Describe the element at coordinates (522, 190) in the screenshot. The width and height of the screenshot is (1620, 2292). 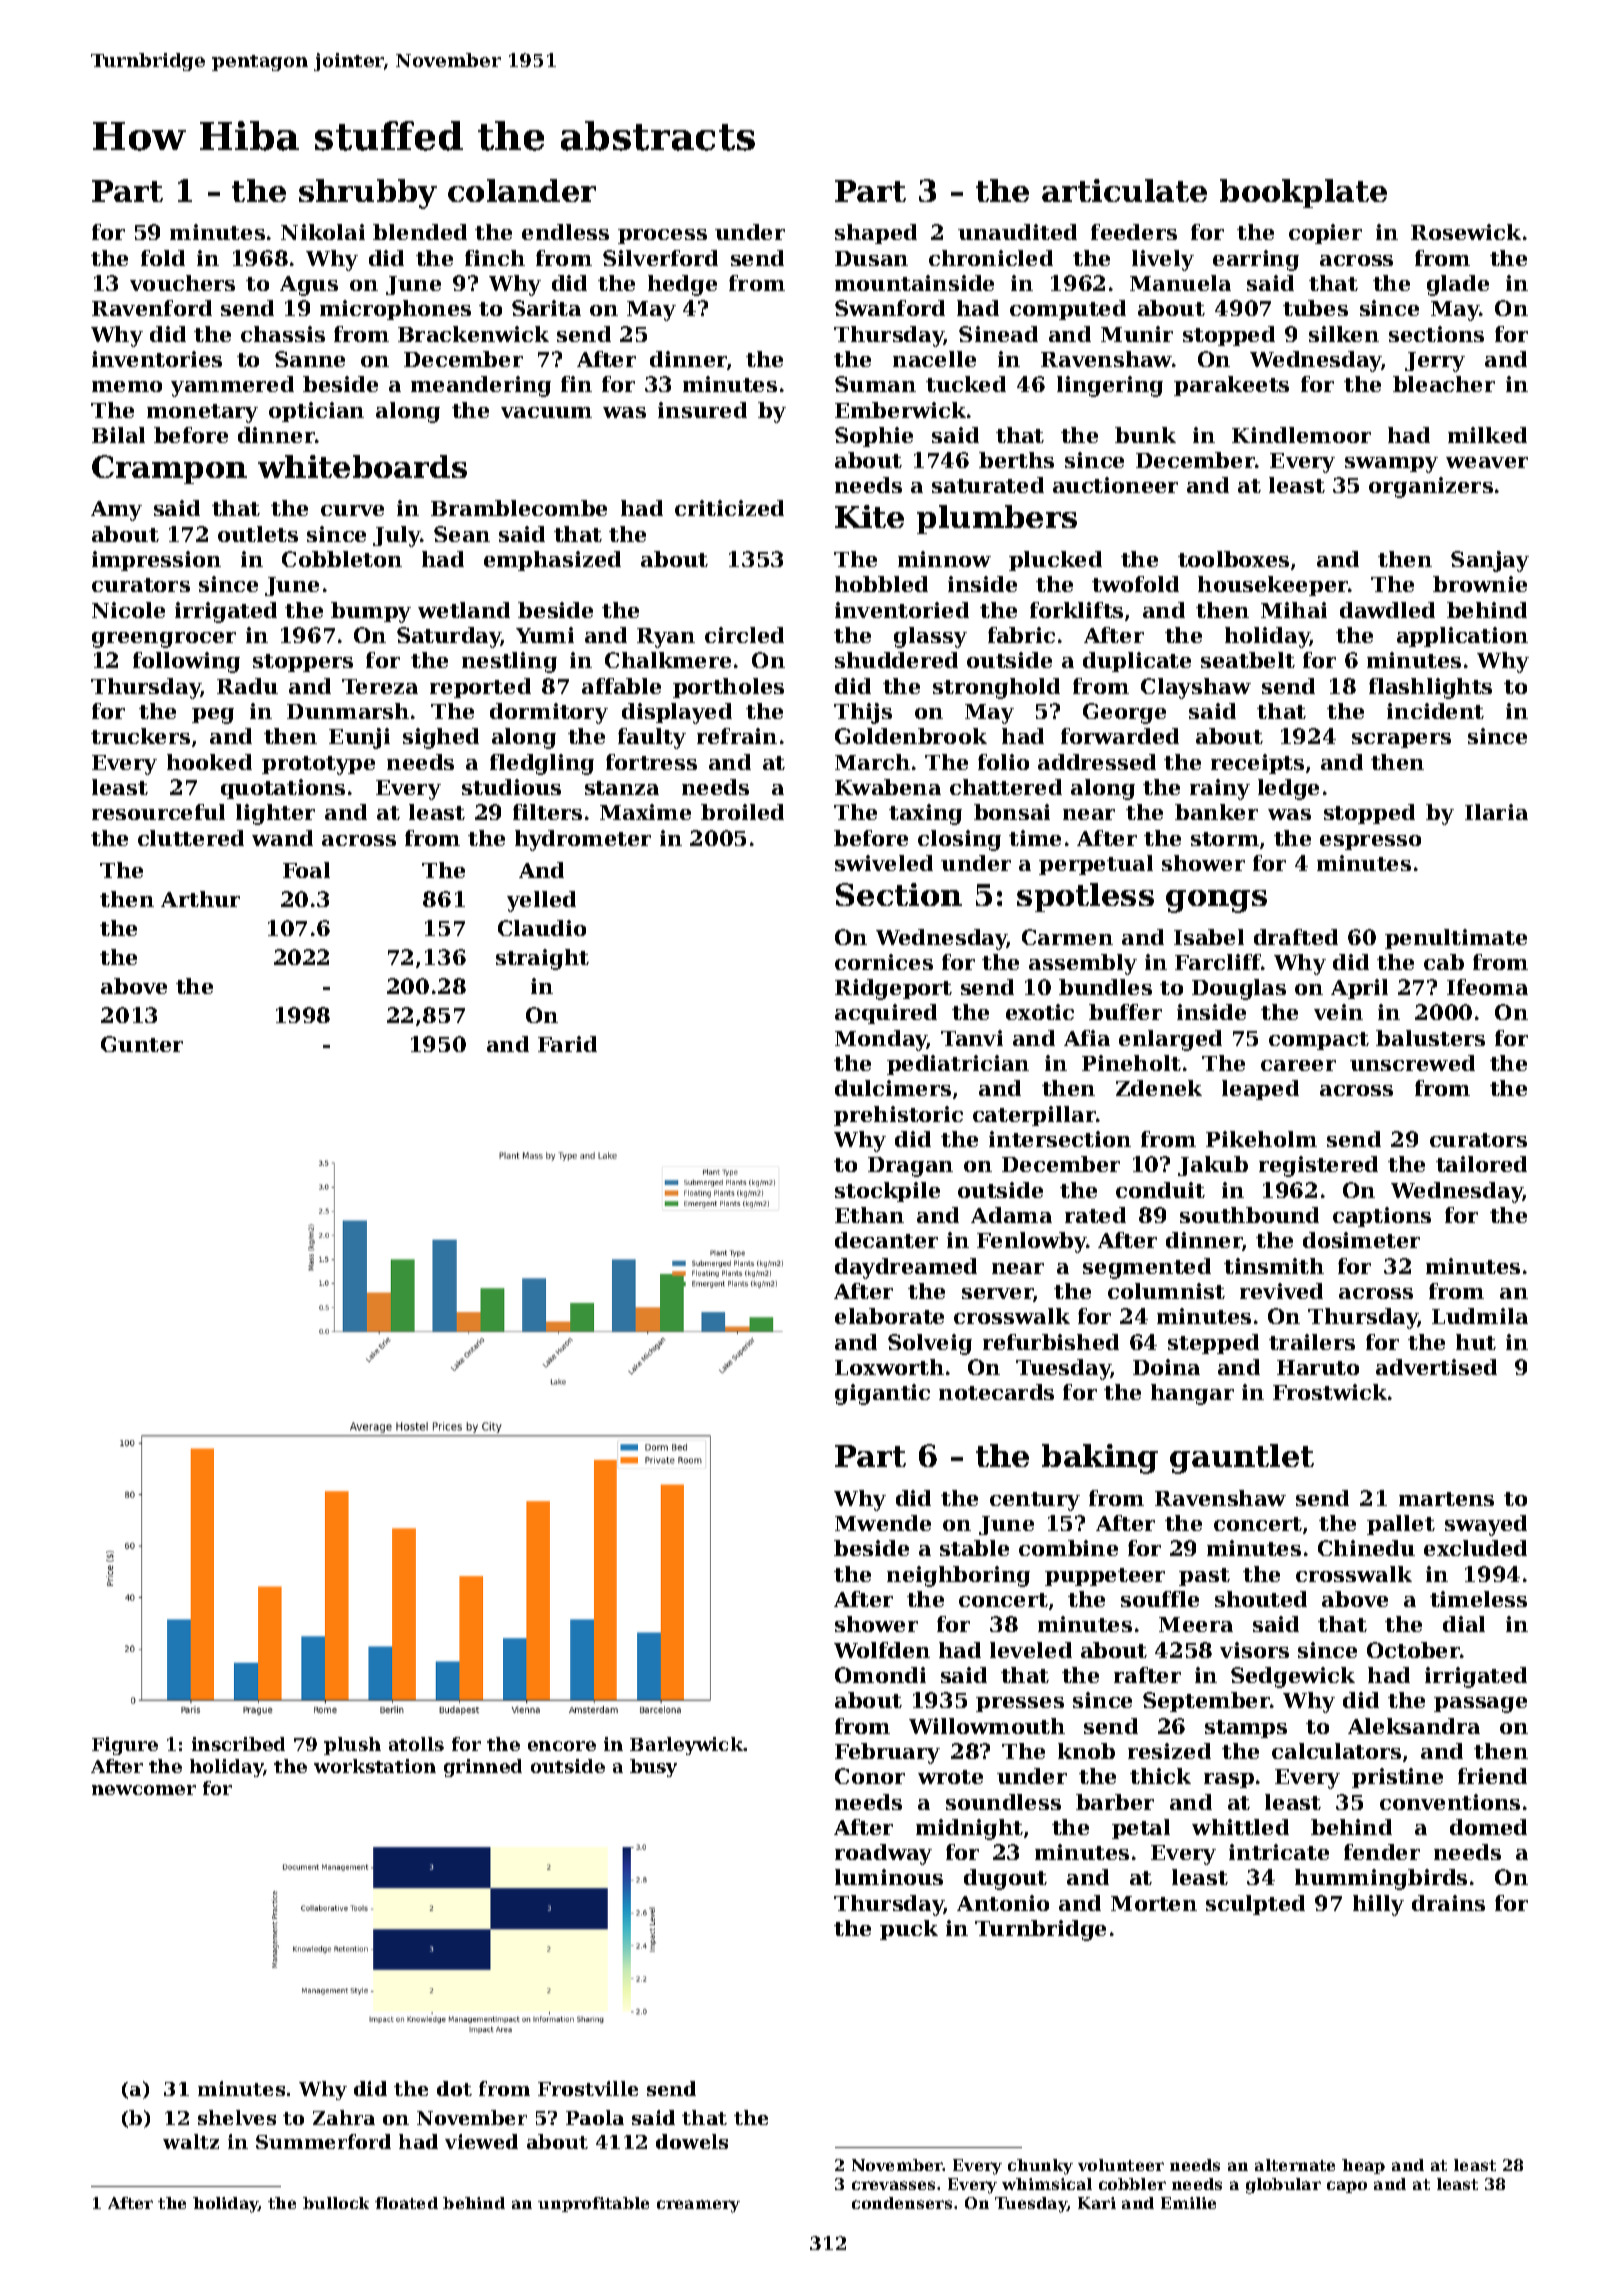
I see `colander` at that location.
